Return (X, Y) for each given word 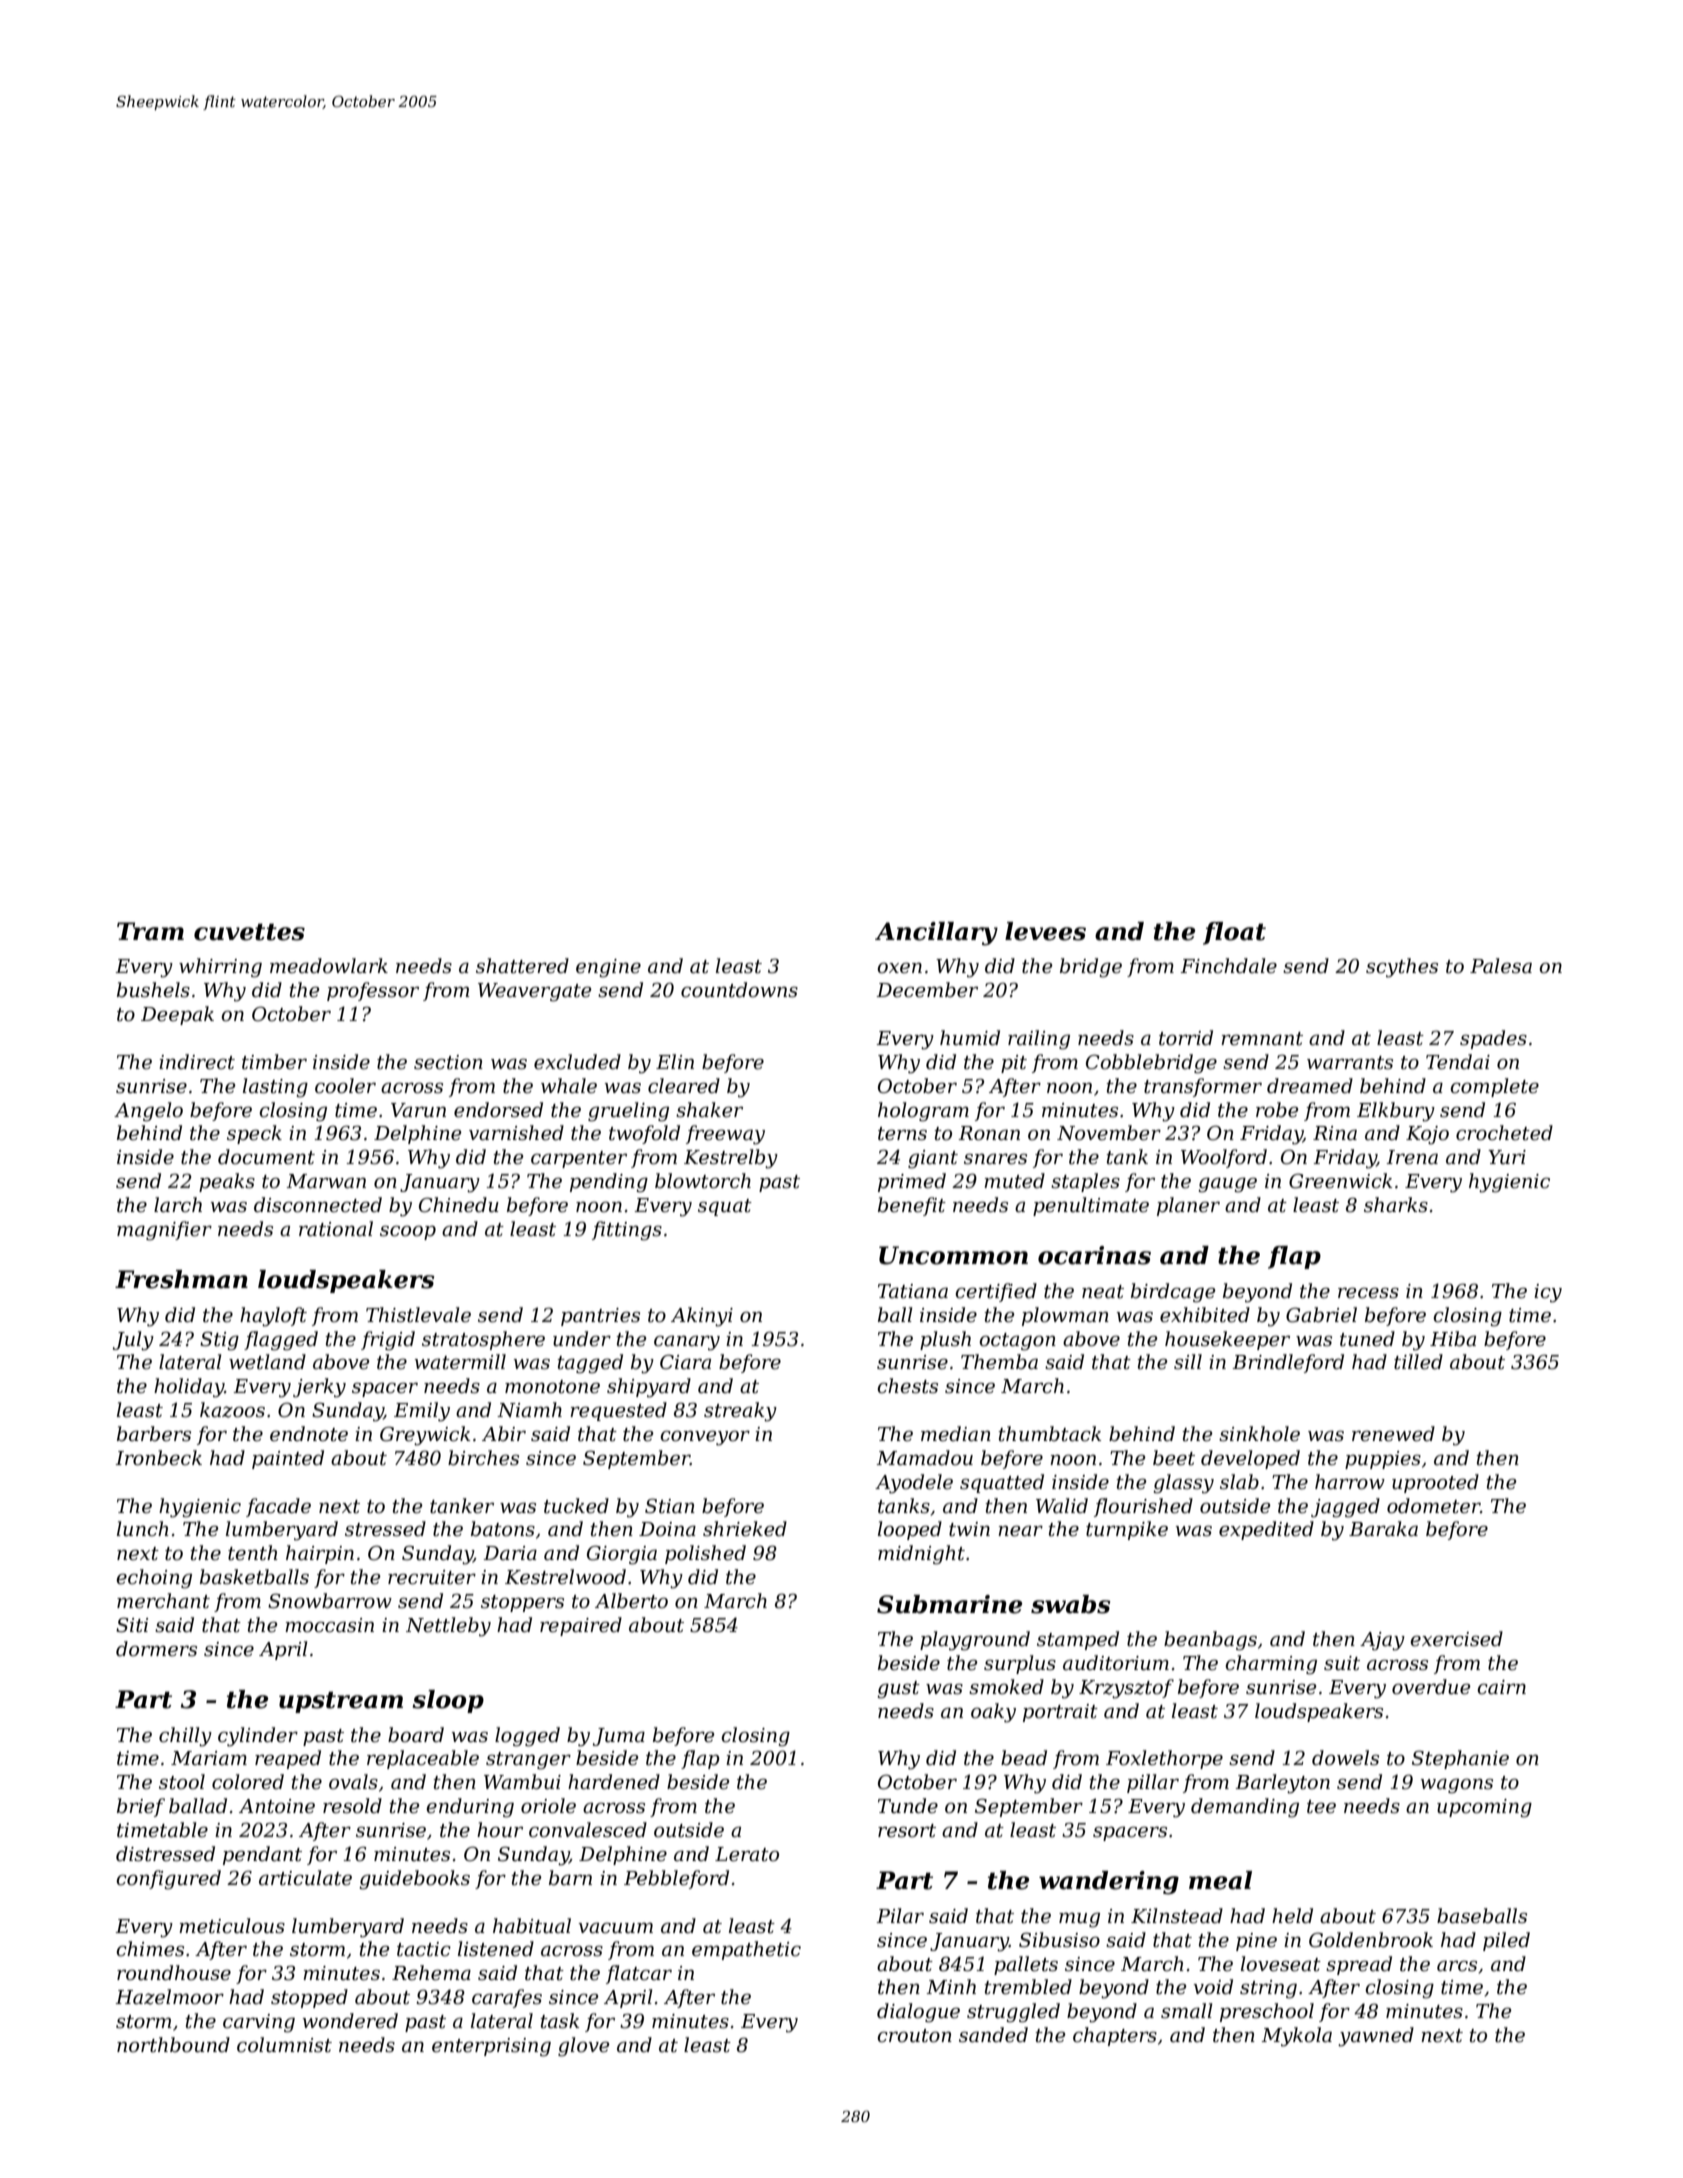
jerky (319, 1388)
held (1292, 1916)
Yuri (1507, 1157)
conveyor (705, 1438)
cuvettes (249, 932)
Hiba (1453, 1339)
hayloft (273, 1317)
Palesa (1501, 966)
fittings (627, 1231)
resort (907, 1831)
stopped (309, 1998)
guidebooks (415, 1880)
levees (1045, 931)
